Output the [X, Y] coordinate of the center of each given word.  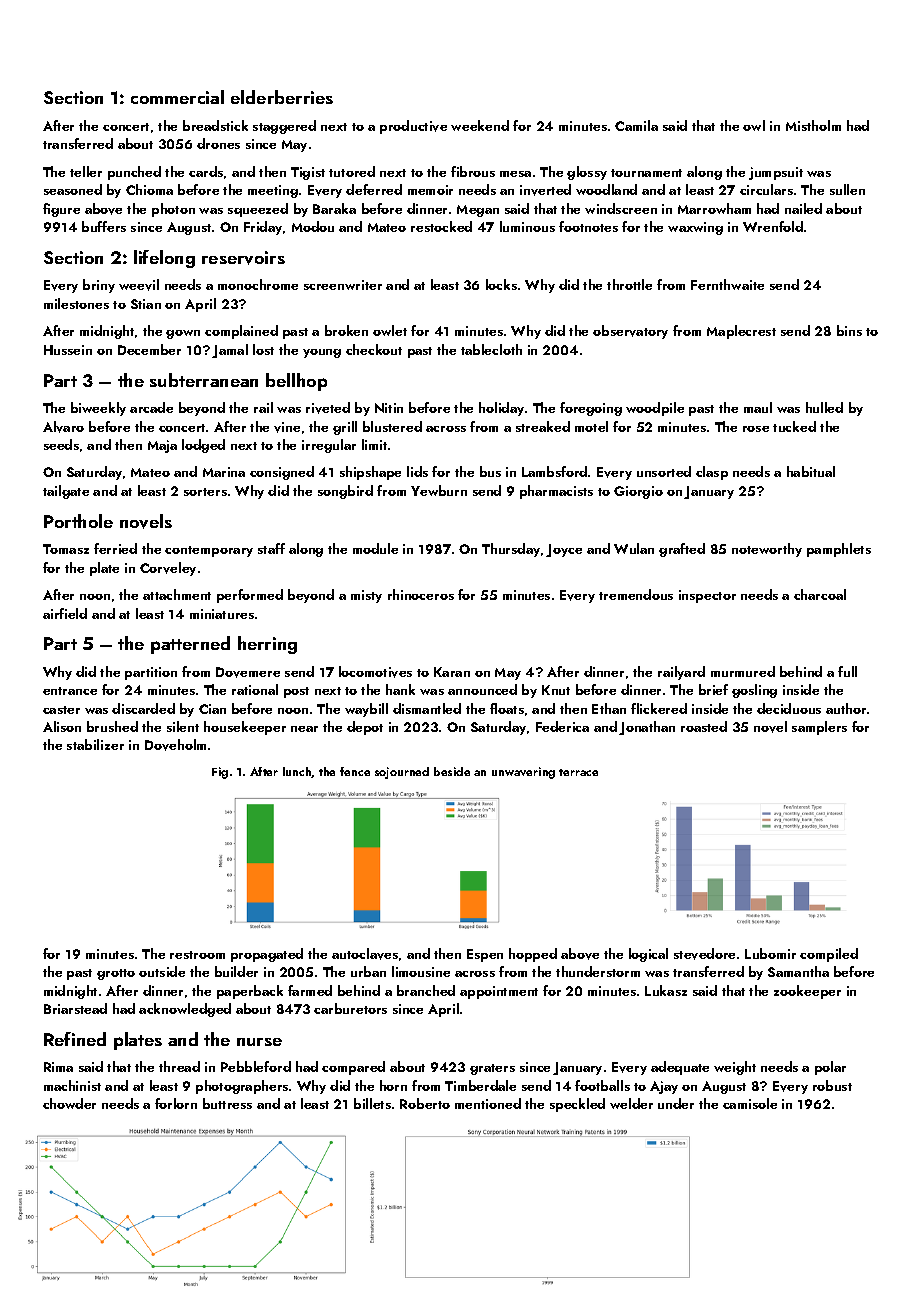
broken [346, 330]
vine [287, 427]
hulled [824, 407]
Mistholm [813, 125]
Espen [485, 955]
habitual [811, 471]
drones [218, 143]
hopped [533, 955]
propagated [267, 955]
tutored [352, 171]
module [375, 548]
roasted [704, 726]
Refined [75, 1039]
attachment [177, 594]
